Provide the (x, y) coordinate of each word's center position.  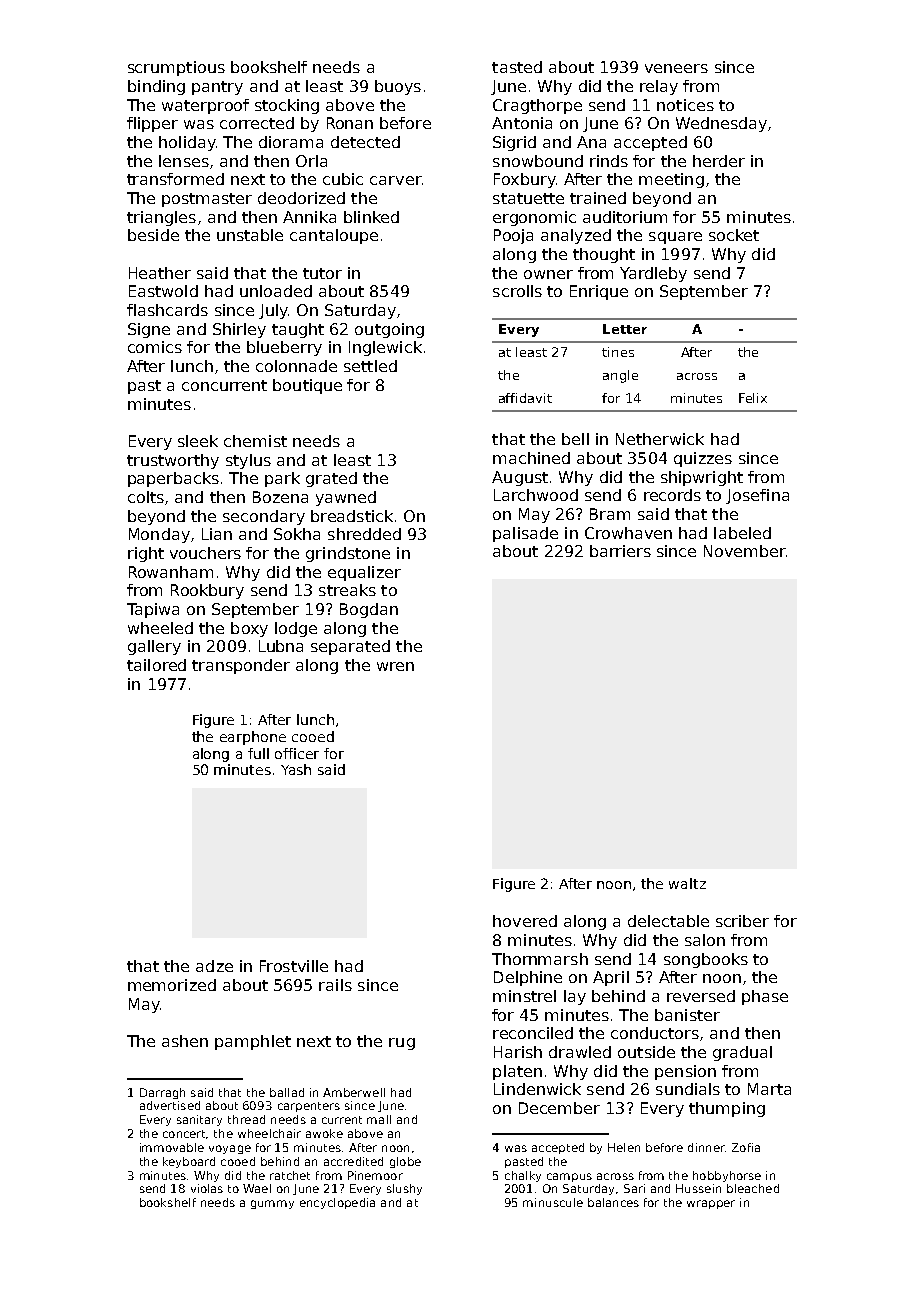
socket (734, 235)
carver (395, 180)
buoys (398, 87)
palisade (525, 534)
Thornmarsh (540, 959)
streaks (347, 590)
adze (214, 966)
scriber (742, 921)
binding (156, 87)
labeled (742, 533)
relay (659, 87)
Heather (160, 273)
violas (207, 1188)
